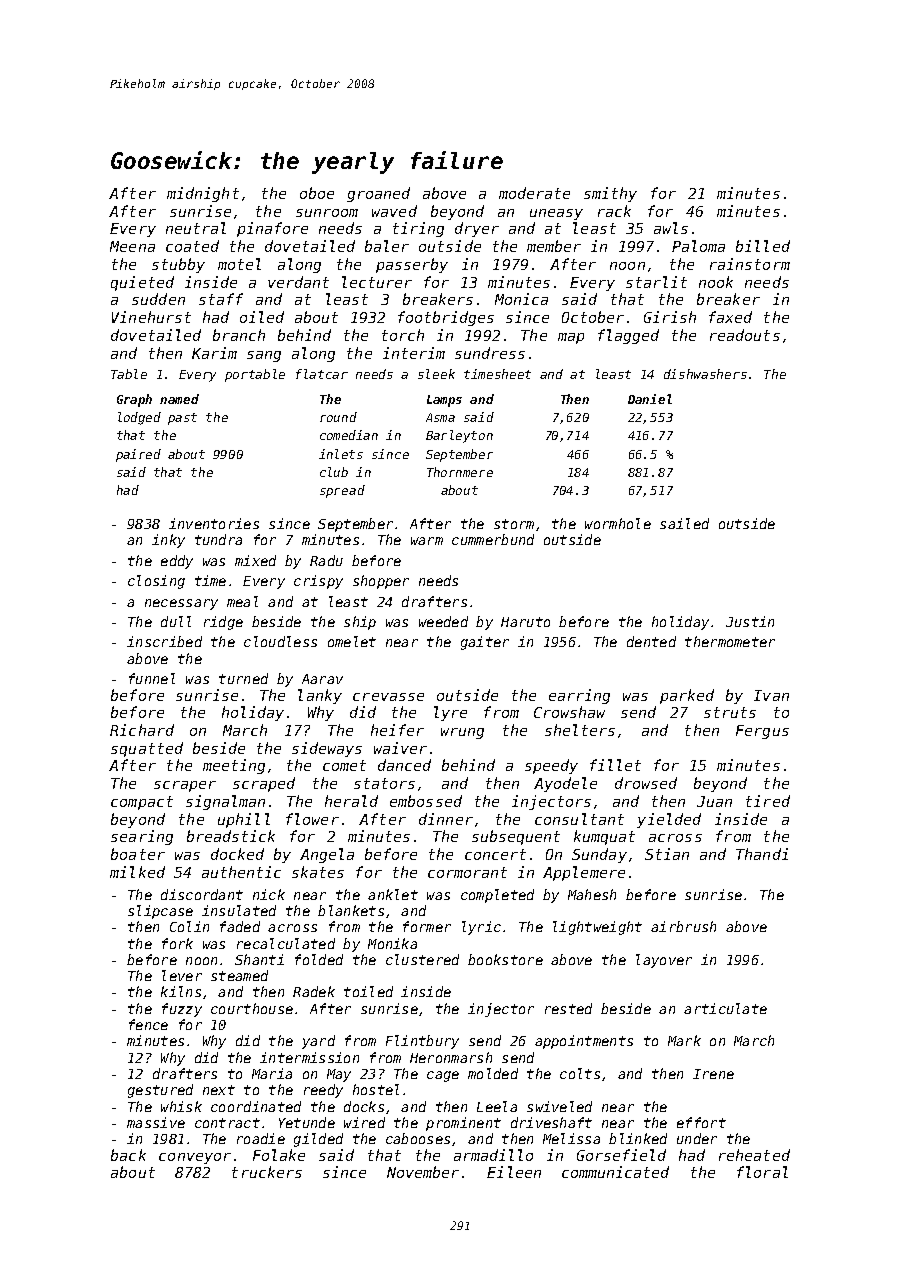 The height and width of the screenshot is (1277, 900). What do you see at coordinates (151, 317) in the screenshot?
I see `Vinehurst` at bounding box center [151, 317].
